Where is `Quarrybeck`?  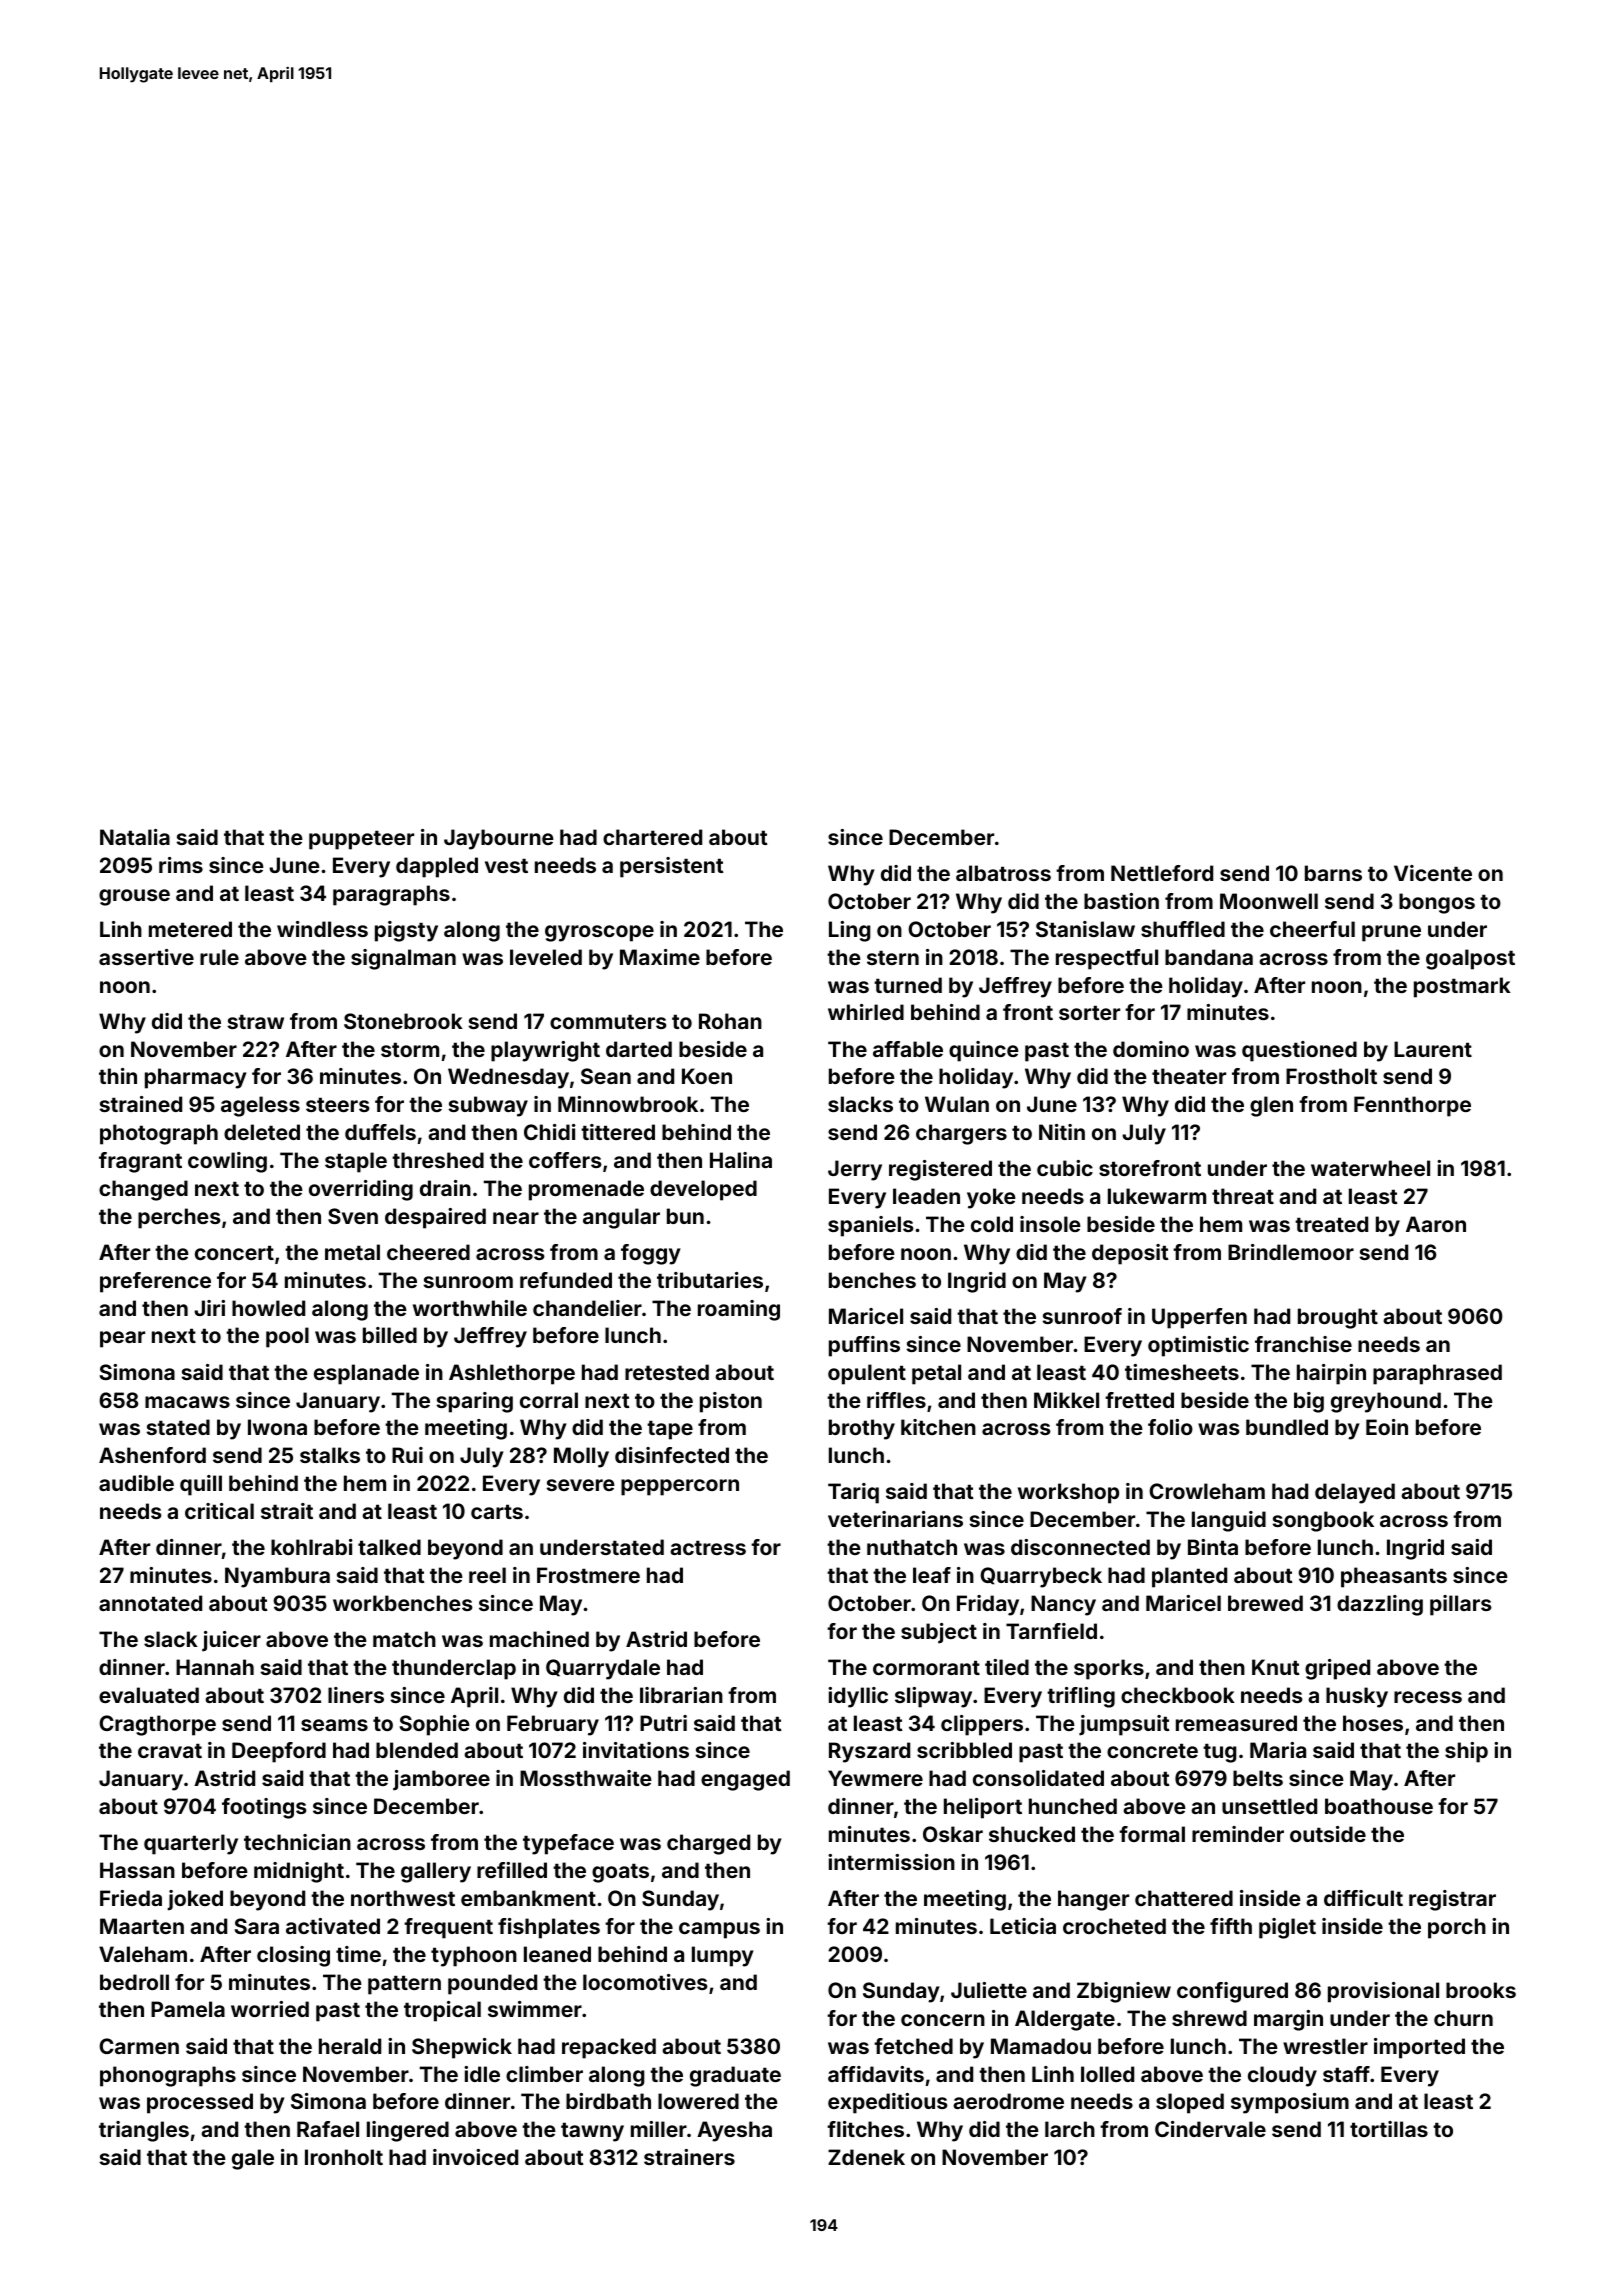 Quarrybeck is located at coordinates (1041, 1577).
